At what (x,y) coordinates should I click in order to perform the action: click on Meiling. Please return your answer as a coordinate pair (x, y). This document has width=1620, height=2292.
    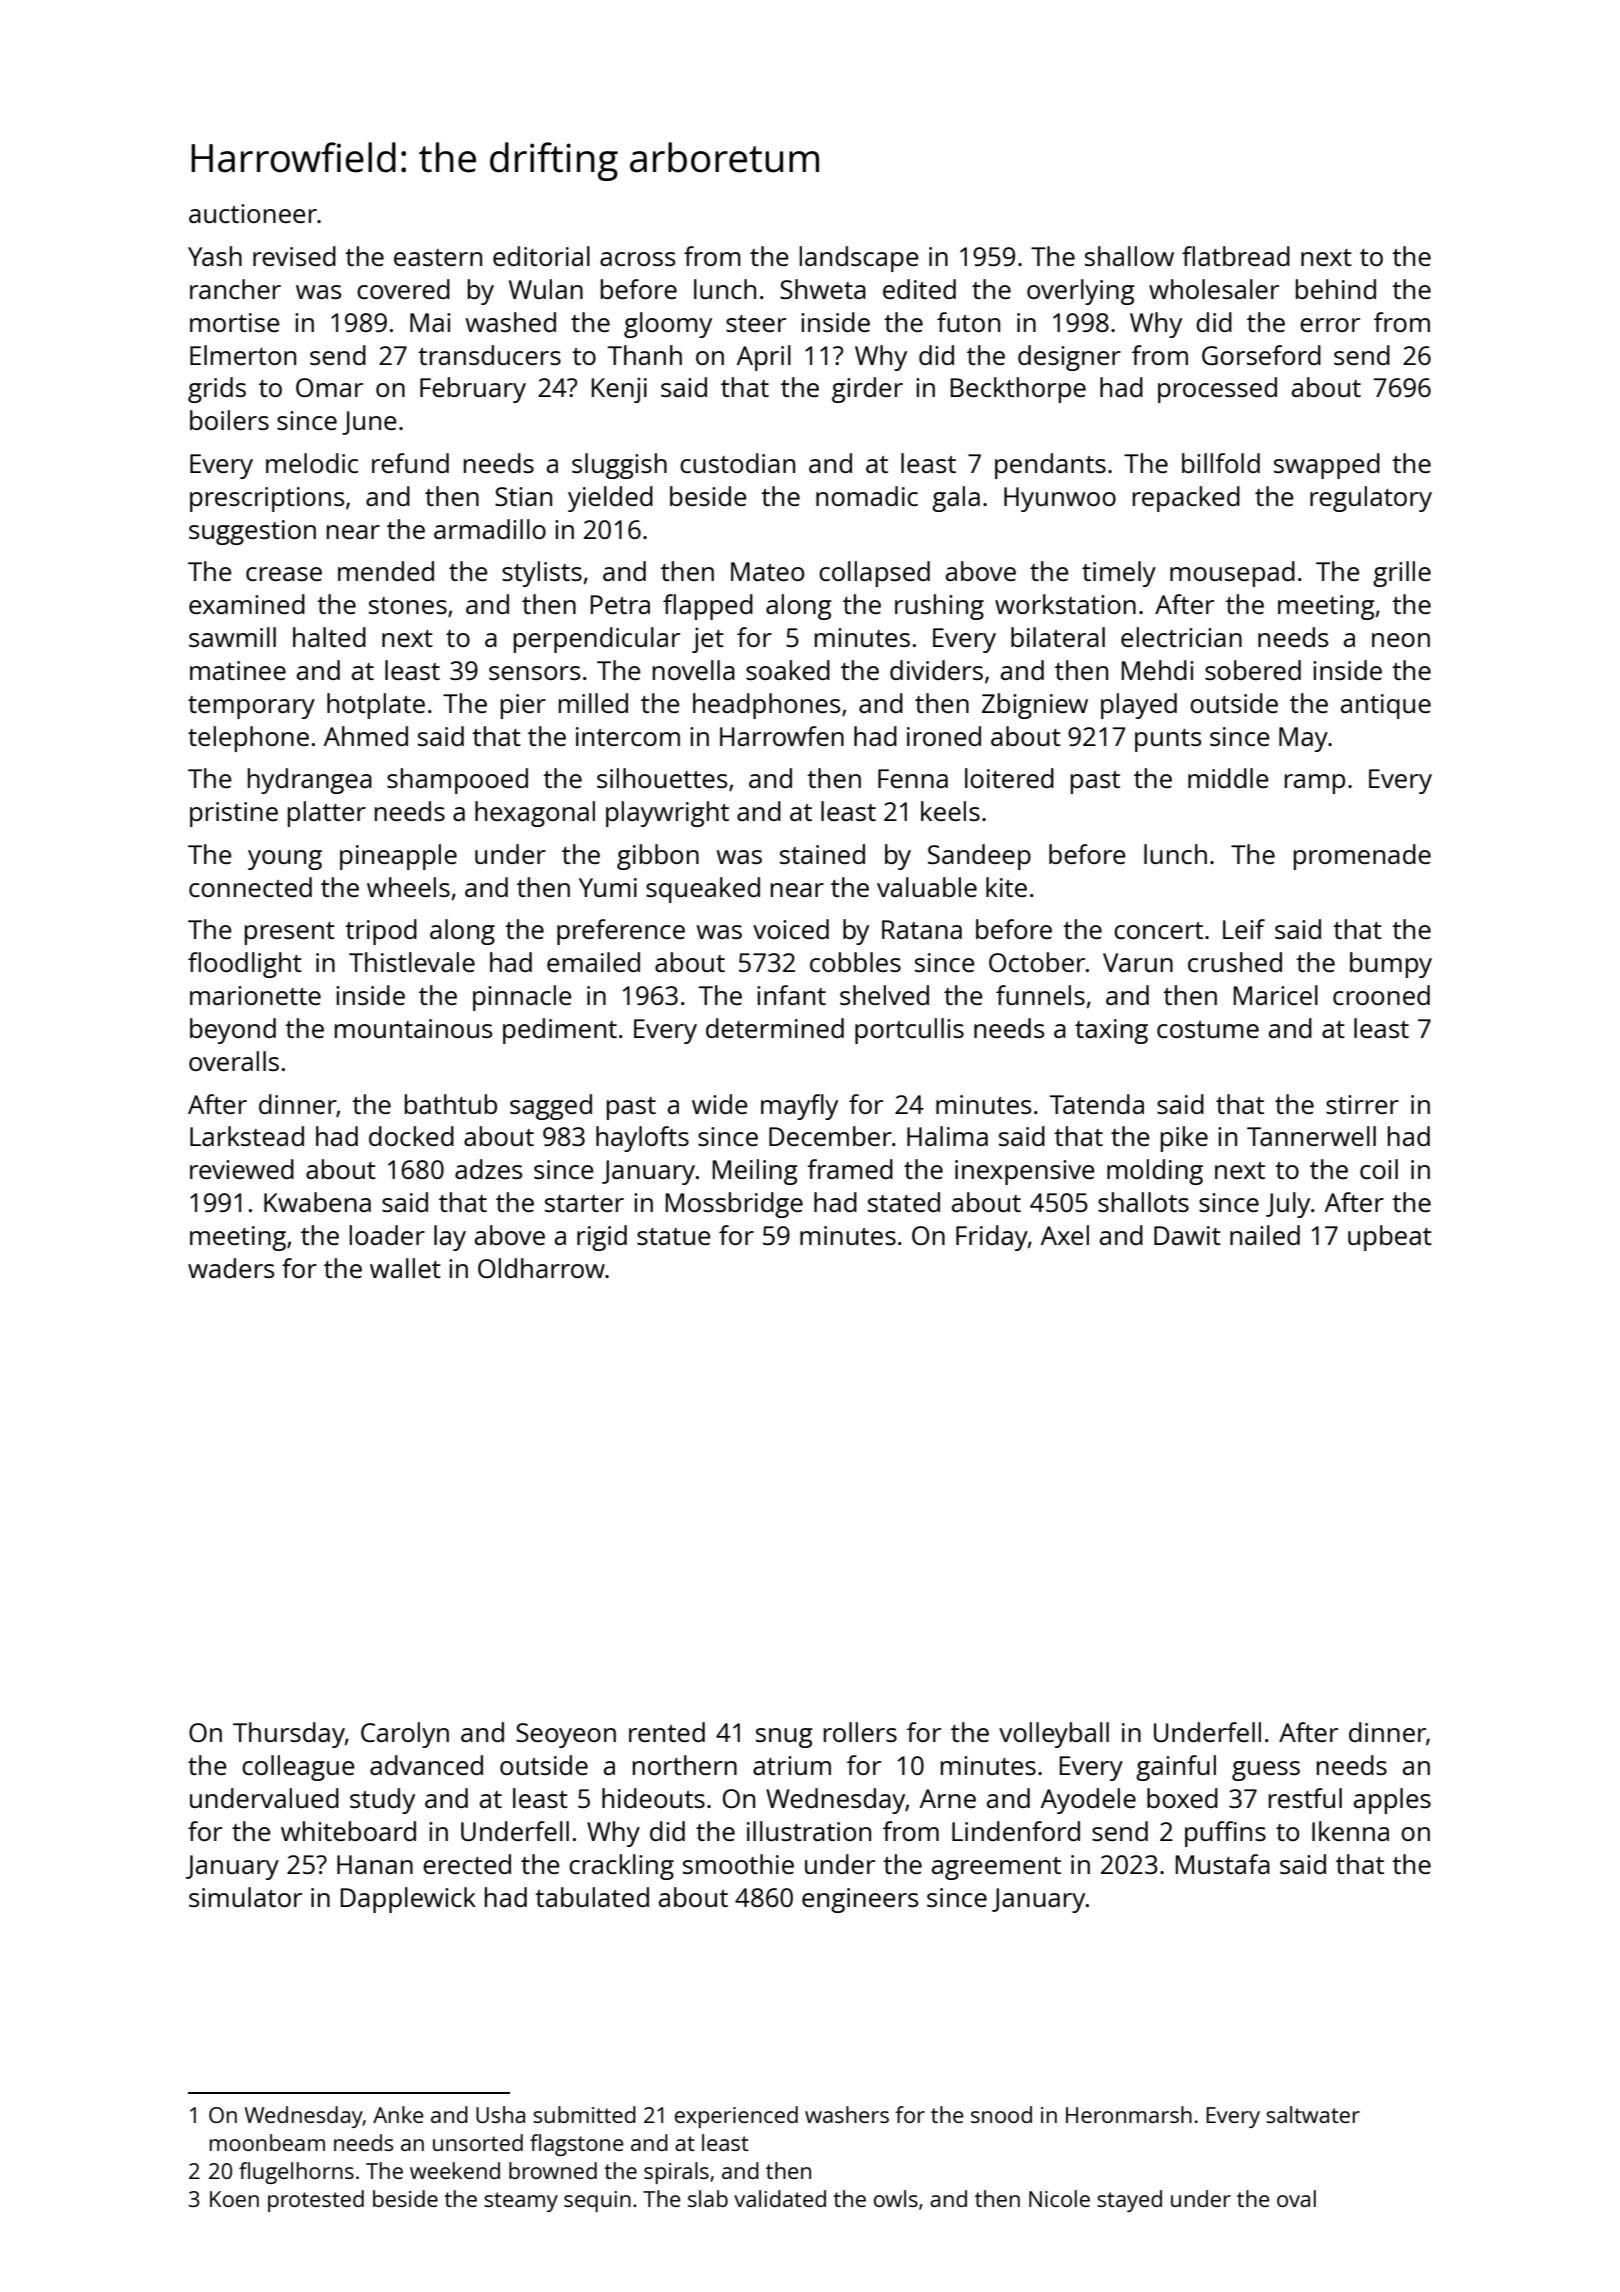
    Looking at the image, I should click on (755, 1172).
